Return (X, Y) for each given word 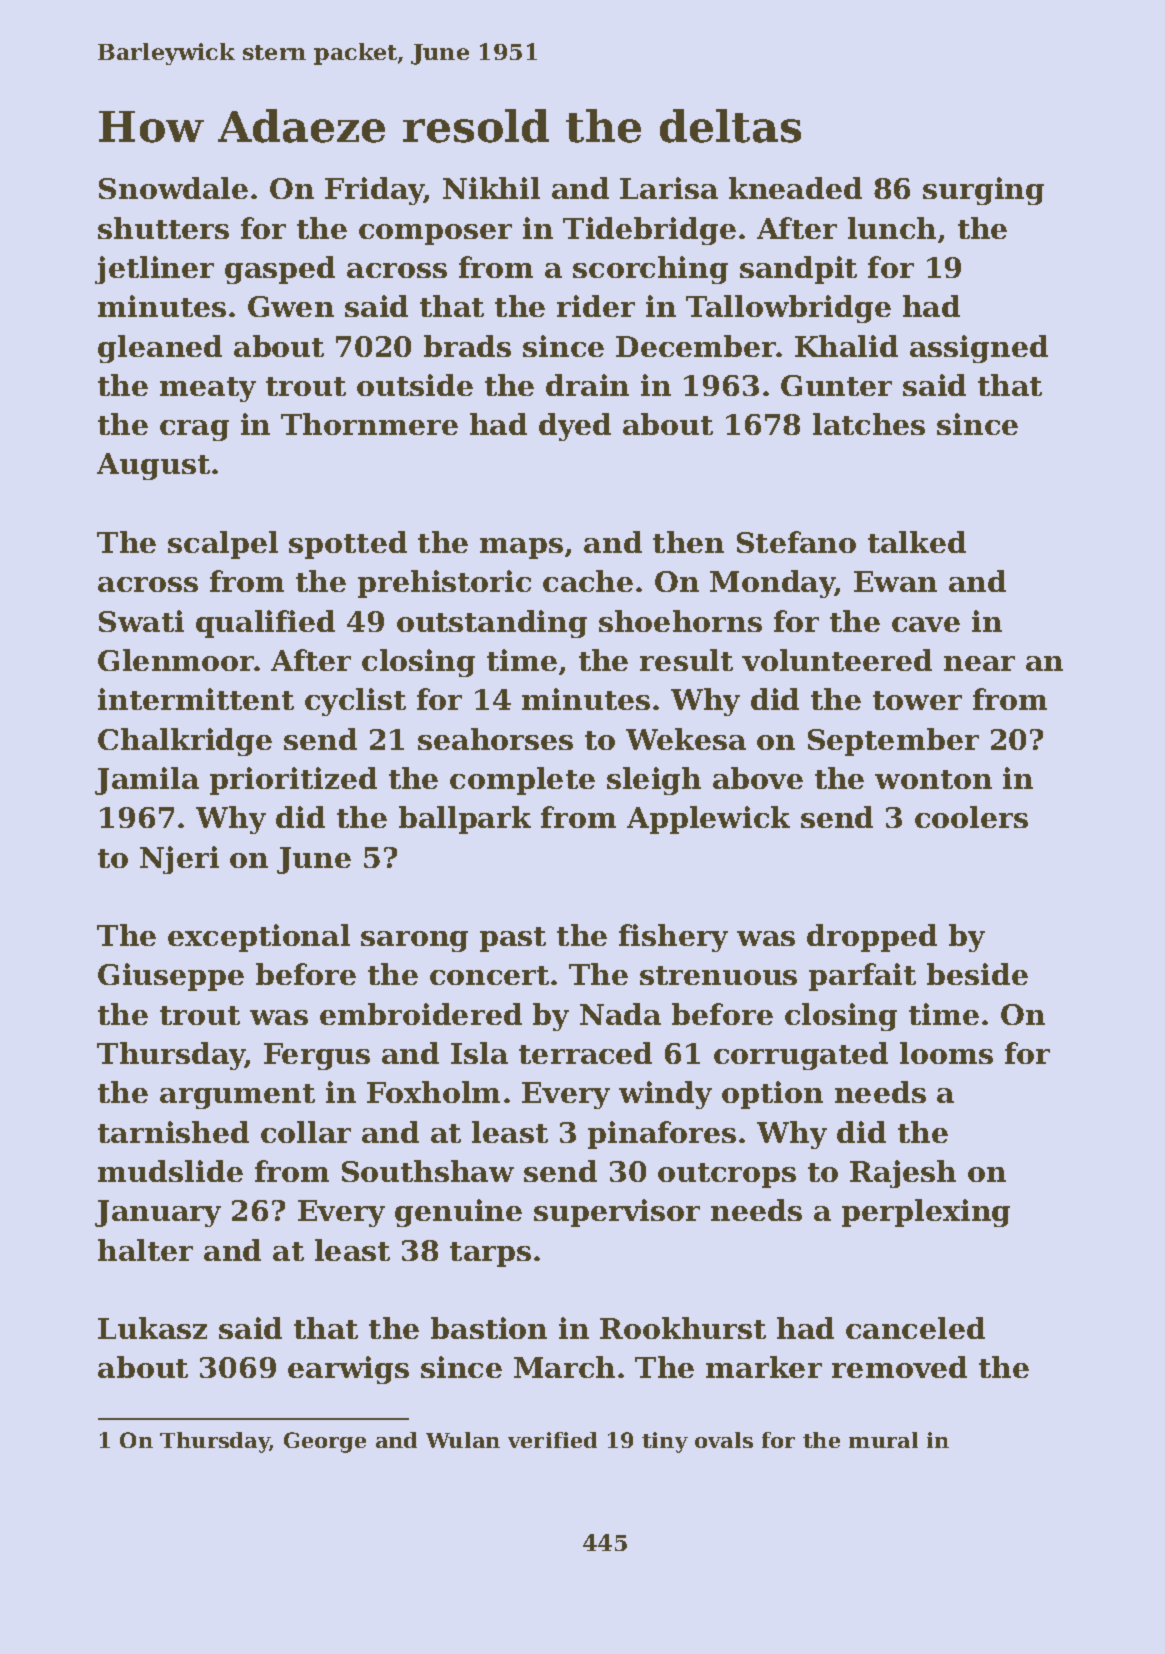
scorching (650, 270)
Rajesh (903, 1174)
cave (926, 624)
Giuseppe (171, 977)
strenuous (718, 975)
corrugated (801, 1056)
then (688, 542)
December (696, 346)
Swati (141, 621)
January (158, 1213)
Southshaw (428, 1171)
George (325, 1442)
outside (415, 385)
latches (869, 424)
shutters (163, 228)
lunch (892, 228)
